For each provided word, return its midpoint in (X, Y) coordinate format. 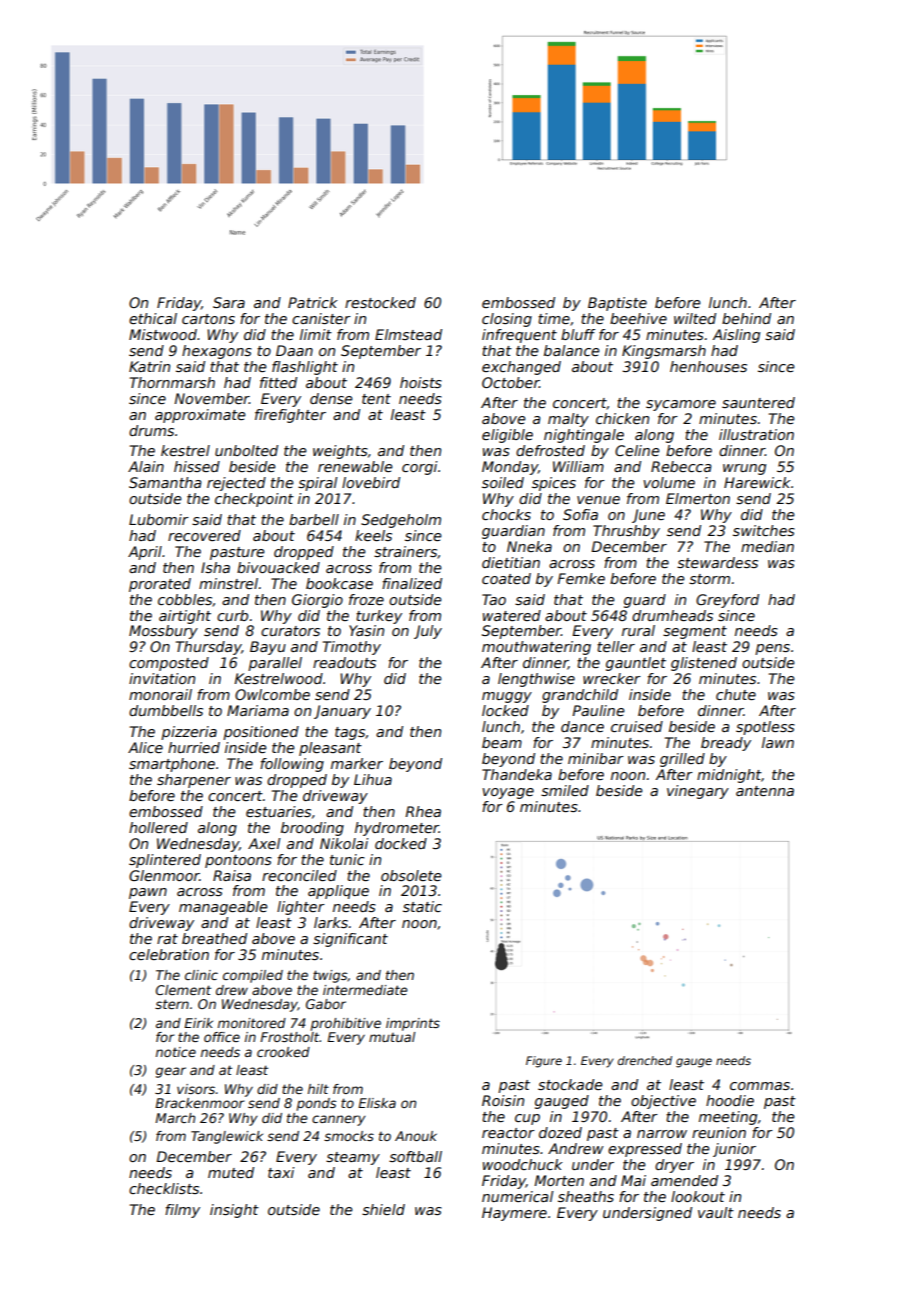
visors (196, 1089)
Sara (229, 302)
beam (502, 742)
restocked (380, 302)
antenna (765, 791)
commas (760, 1086)
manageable (223, 908)
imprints (413, 1024)
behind (746, 318)
